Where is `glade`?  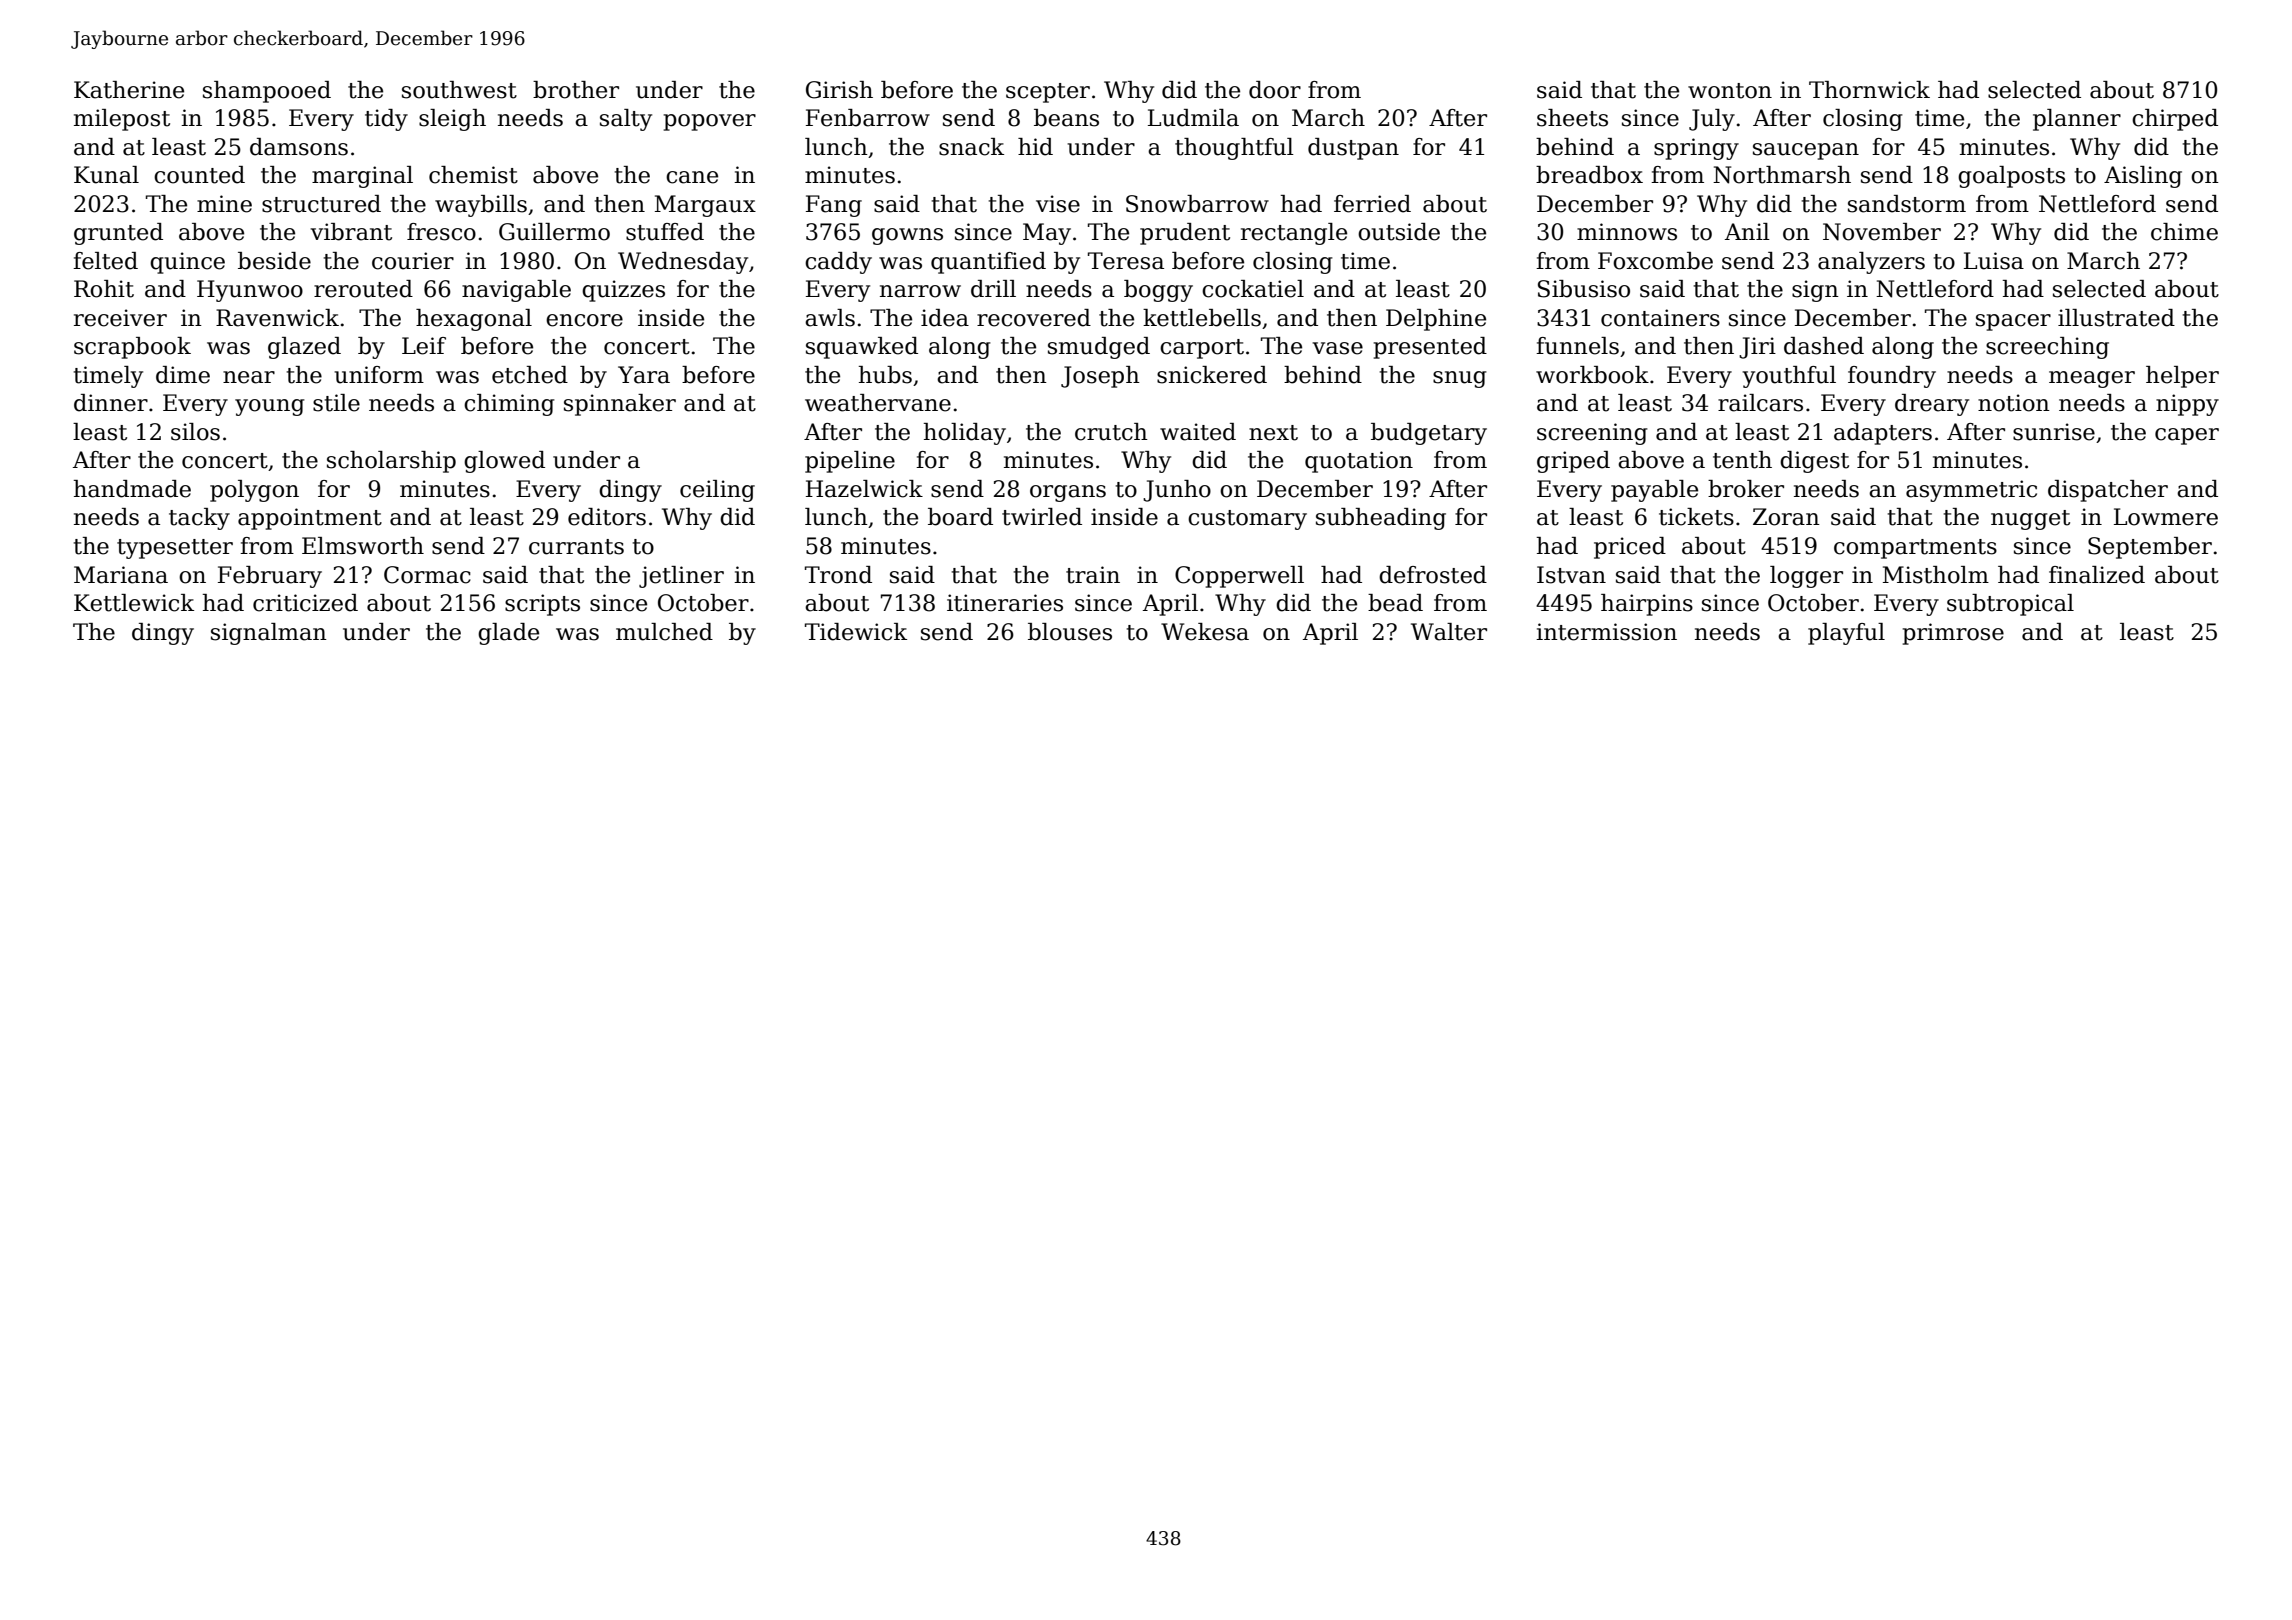 glade is located at coordinates (508, 634).
